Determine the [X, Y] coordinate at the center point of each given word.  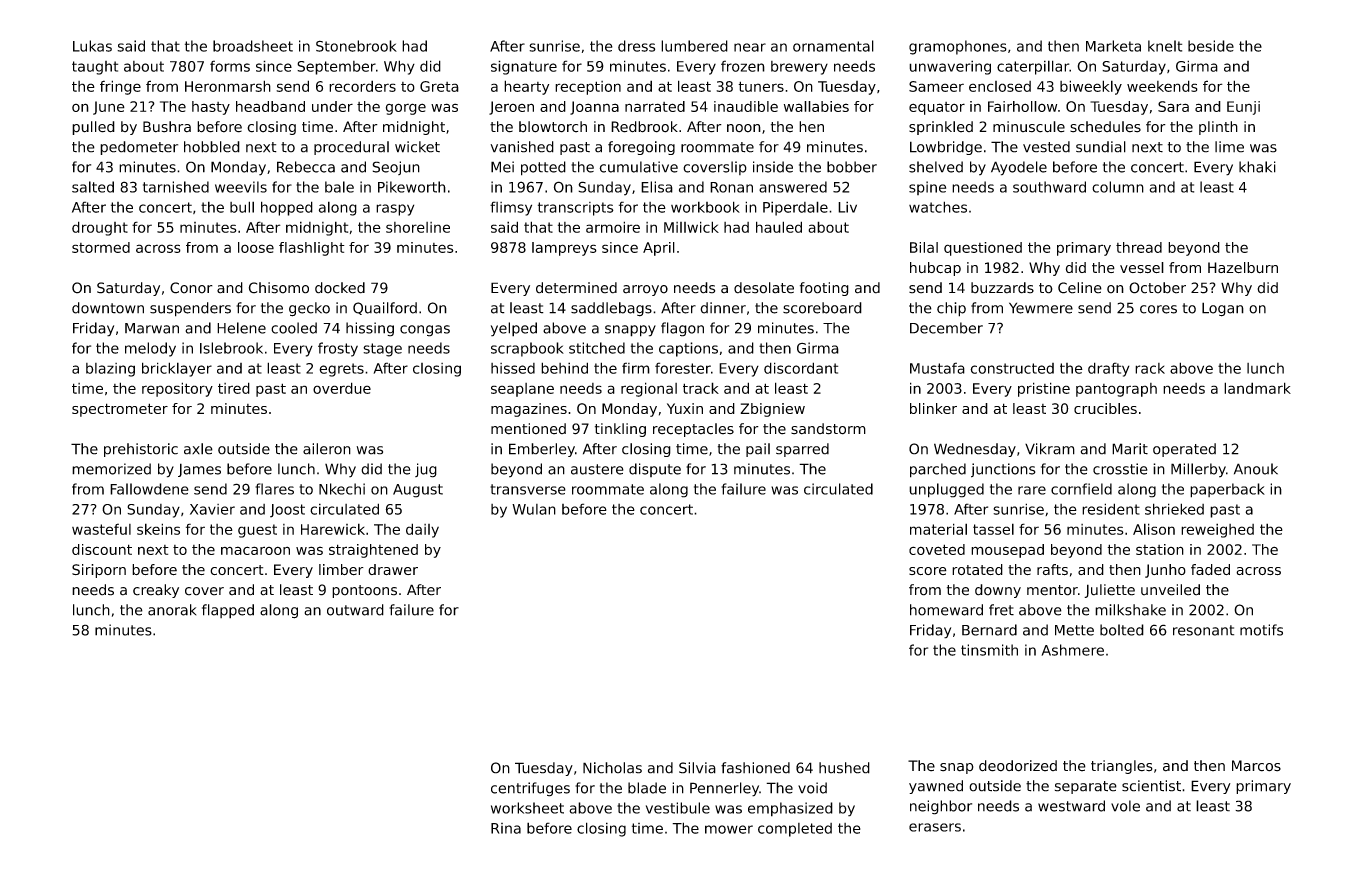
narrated [655, 106]
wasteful [101, 529]
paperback [1227, 490]
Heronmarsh [228, 86]
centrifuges [530, 789]
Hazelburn [1243, 267]
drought [100, 228]
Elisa [657, 187]
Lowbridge [946, 148]
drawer [393, 569]
